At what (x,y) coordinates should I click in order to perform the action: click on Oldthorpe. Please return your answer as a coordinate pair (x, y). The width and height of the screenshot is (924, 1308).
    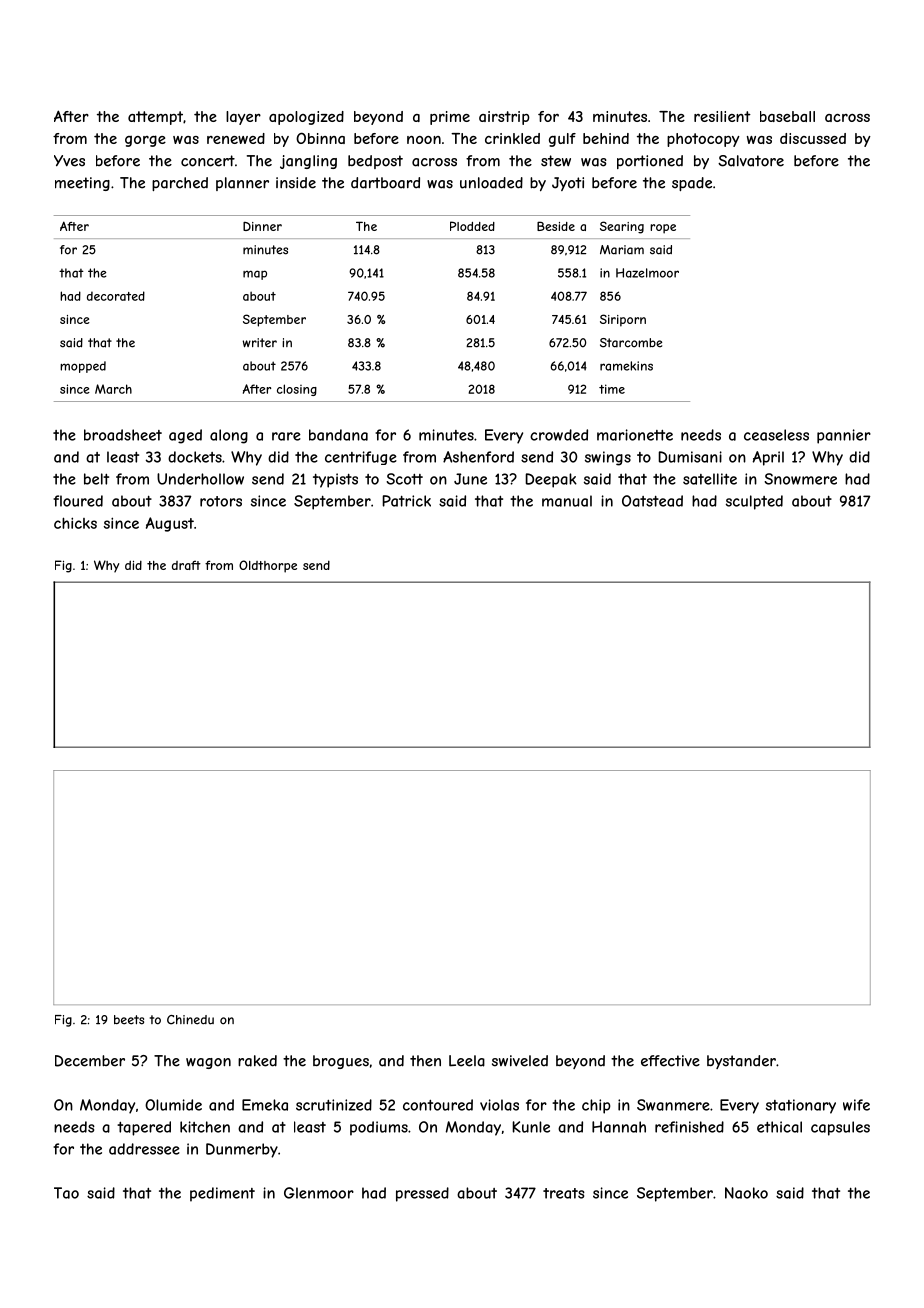
    Looking at the image, I should click on (268, 566).
